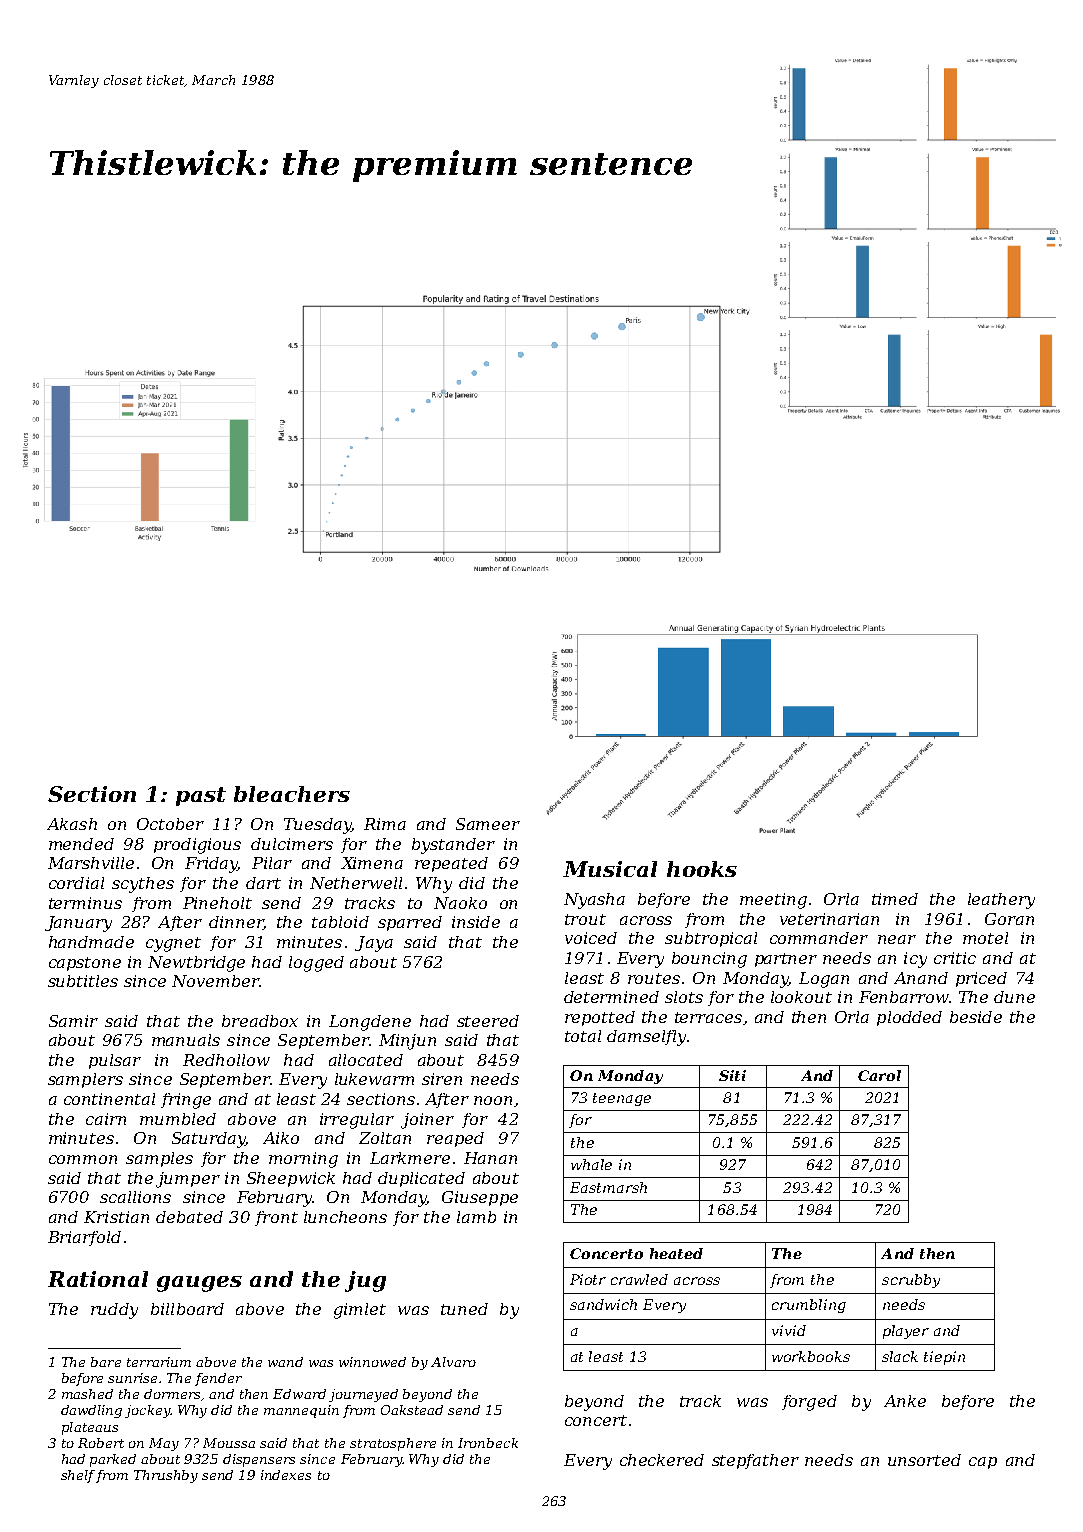  I want to click on continental, so click(109, 1099).
